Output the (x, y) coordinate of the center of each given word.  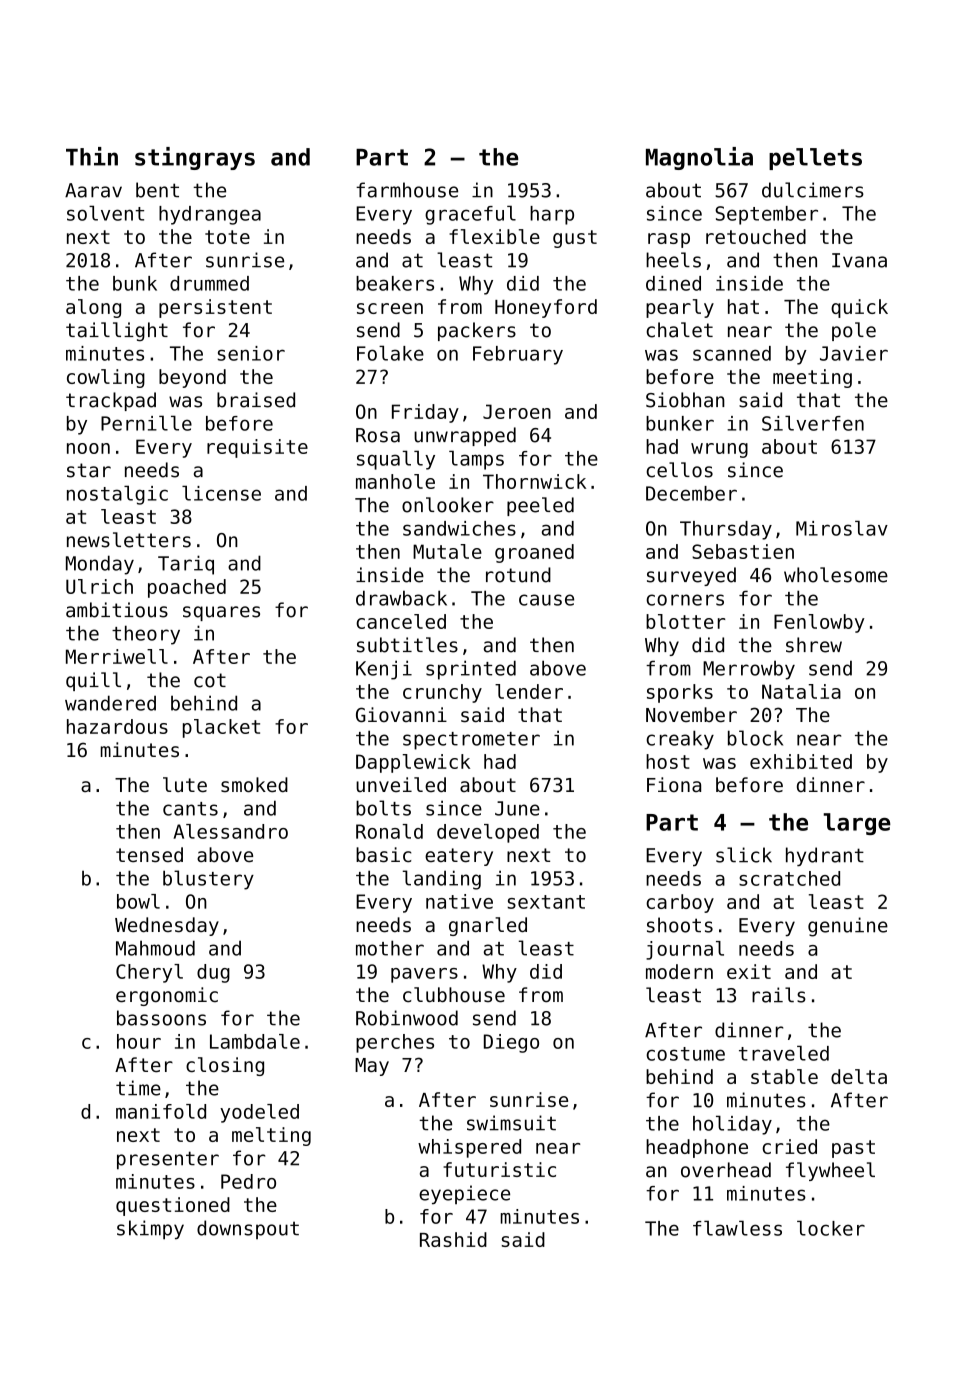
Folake (390, 353)
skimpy (150, 1230)
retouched (756, 236)
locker (831, 1228)
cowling (106, 378)
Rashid (453, 1239)
